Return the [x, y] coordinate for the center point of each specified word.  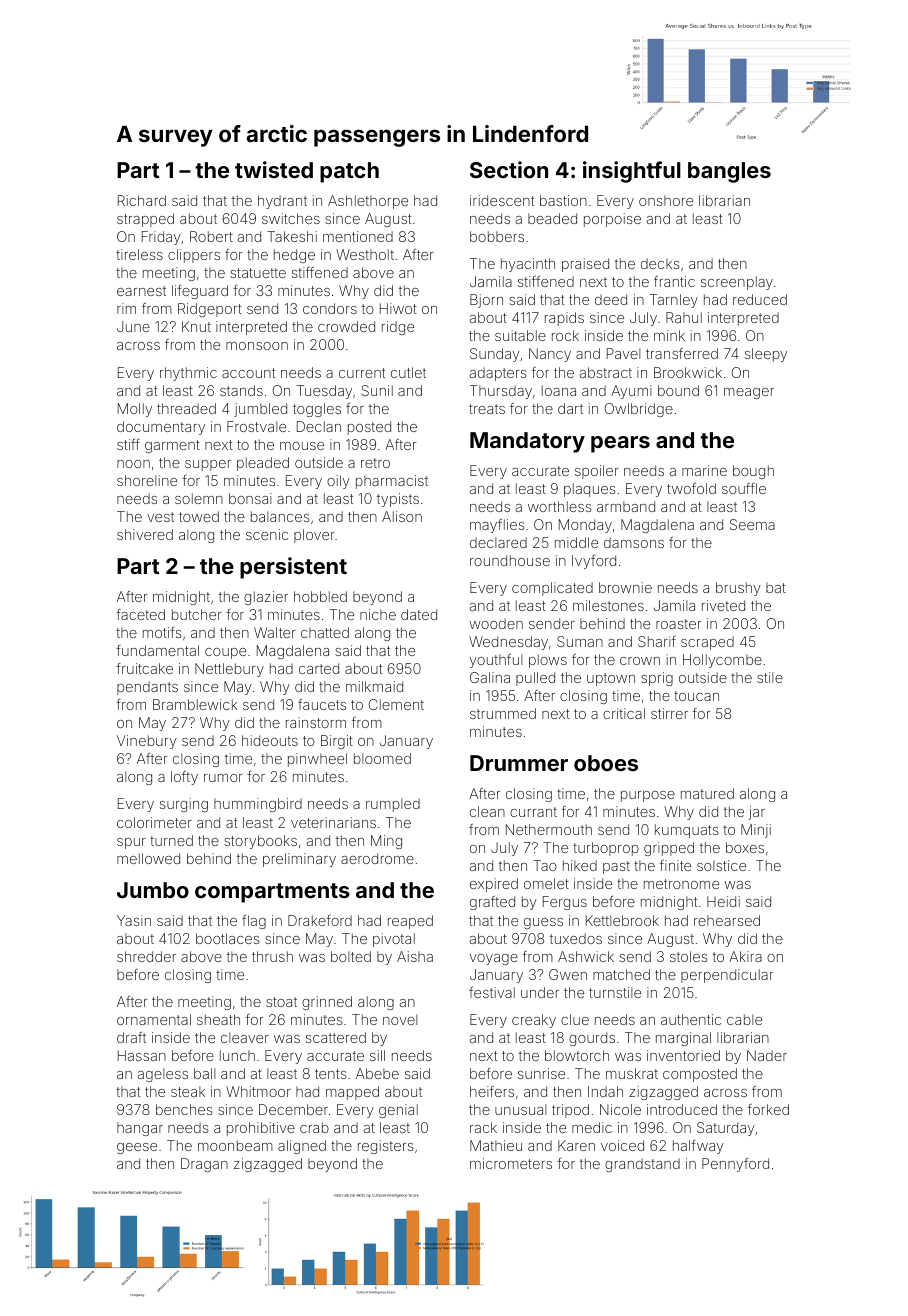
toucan [696, 696]
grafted [492, 903]
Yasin [134, 920]
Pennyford [735, 1165]
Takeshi [292, 236]
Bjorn [486, 301]
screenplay [737, 283]
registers [386, 1147]
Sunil [377, 390]
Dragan [204, 1165]
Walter [275, 632]
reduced [760, 299]
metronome [681, 884]
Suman [580, 641]
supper [208, 465]
